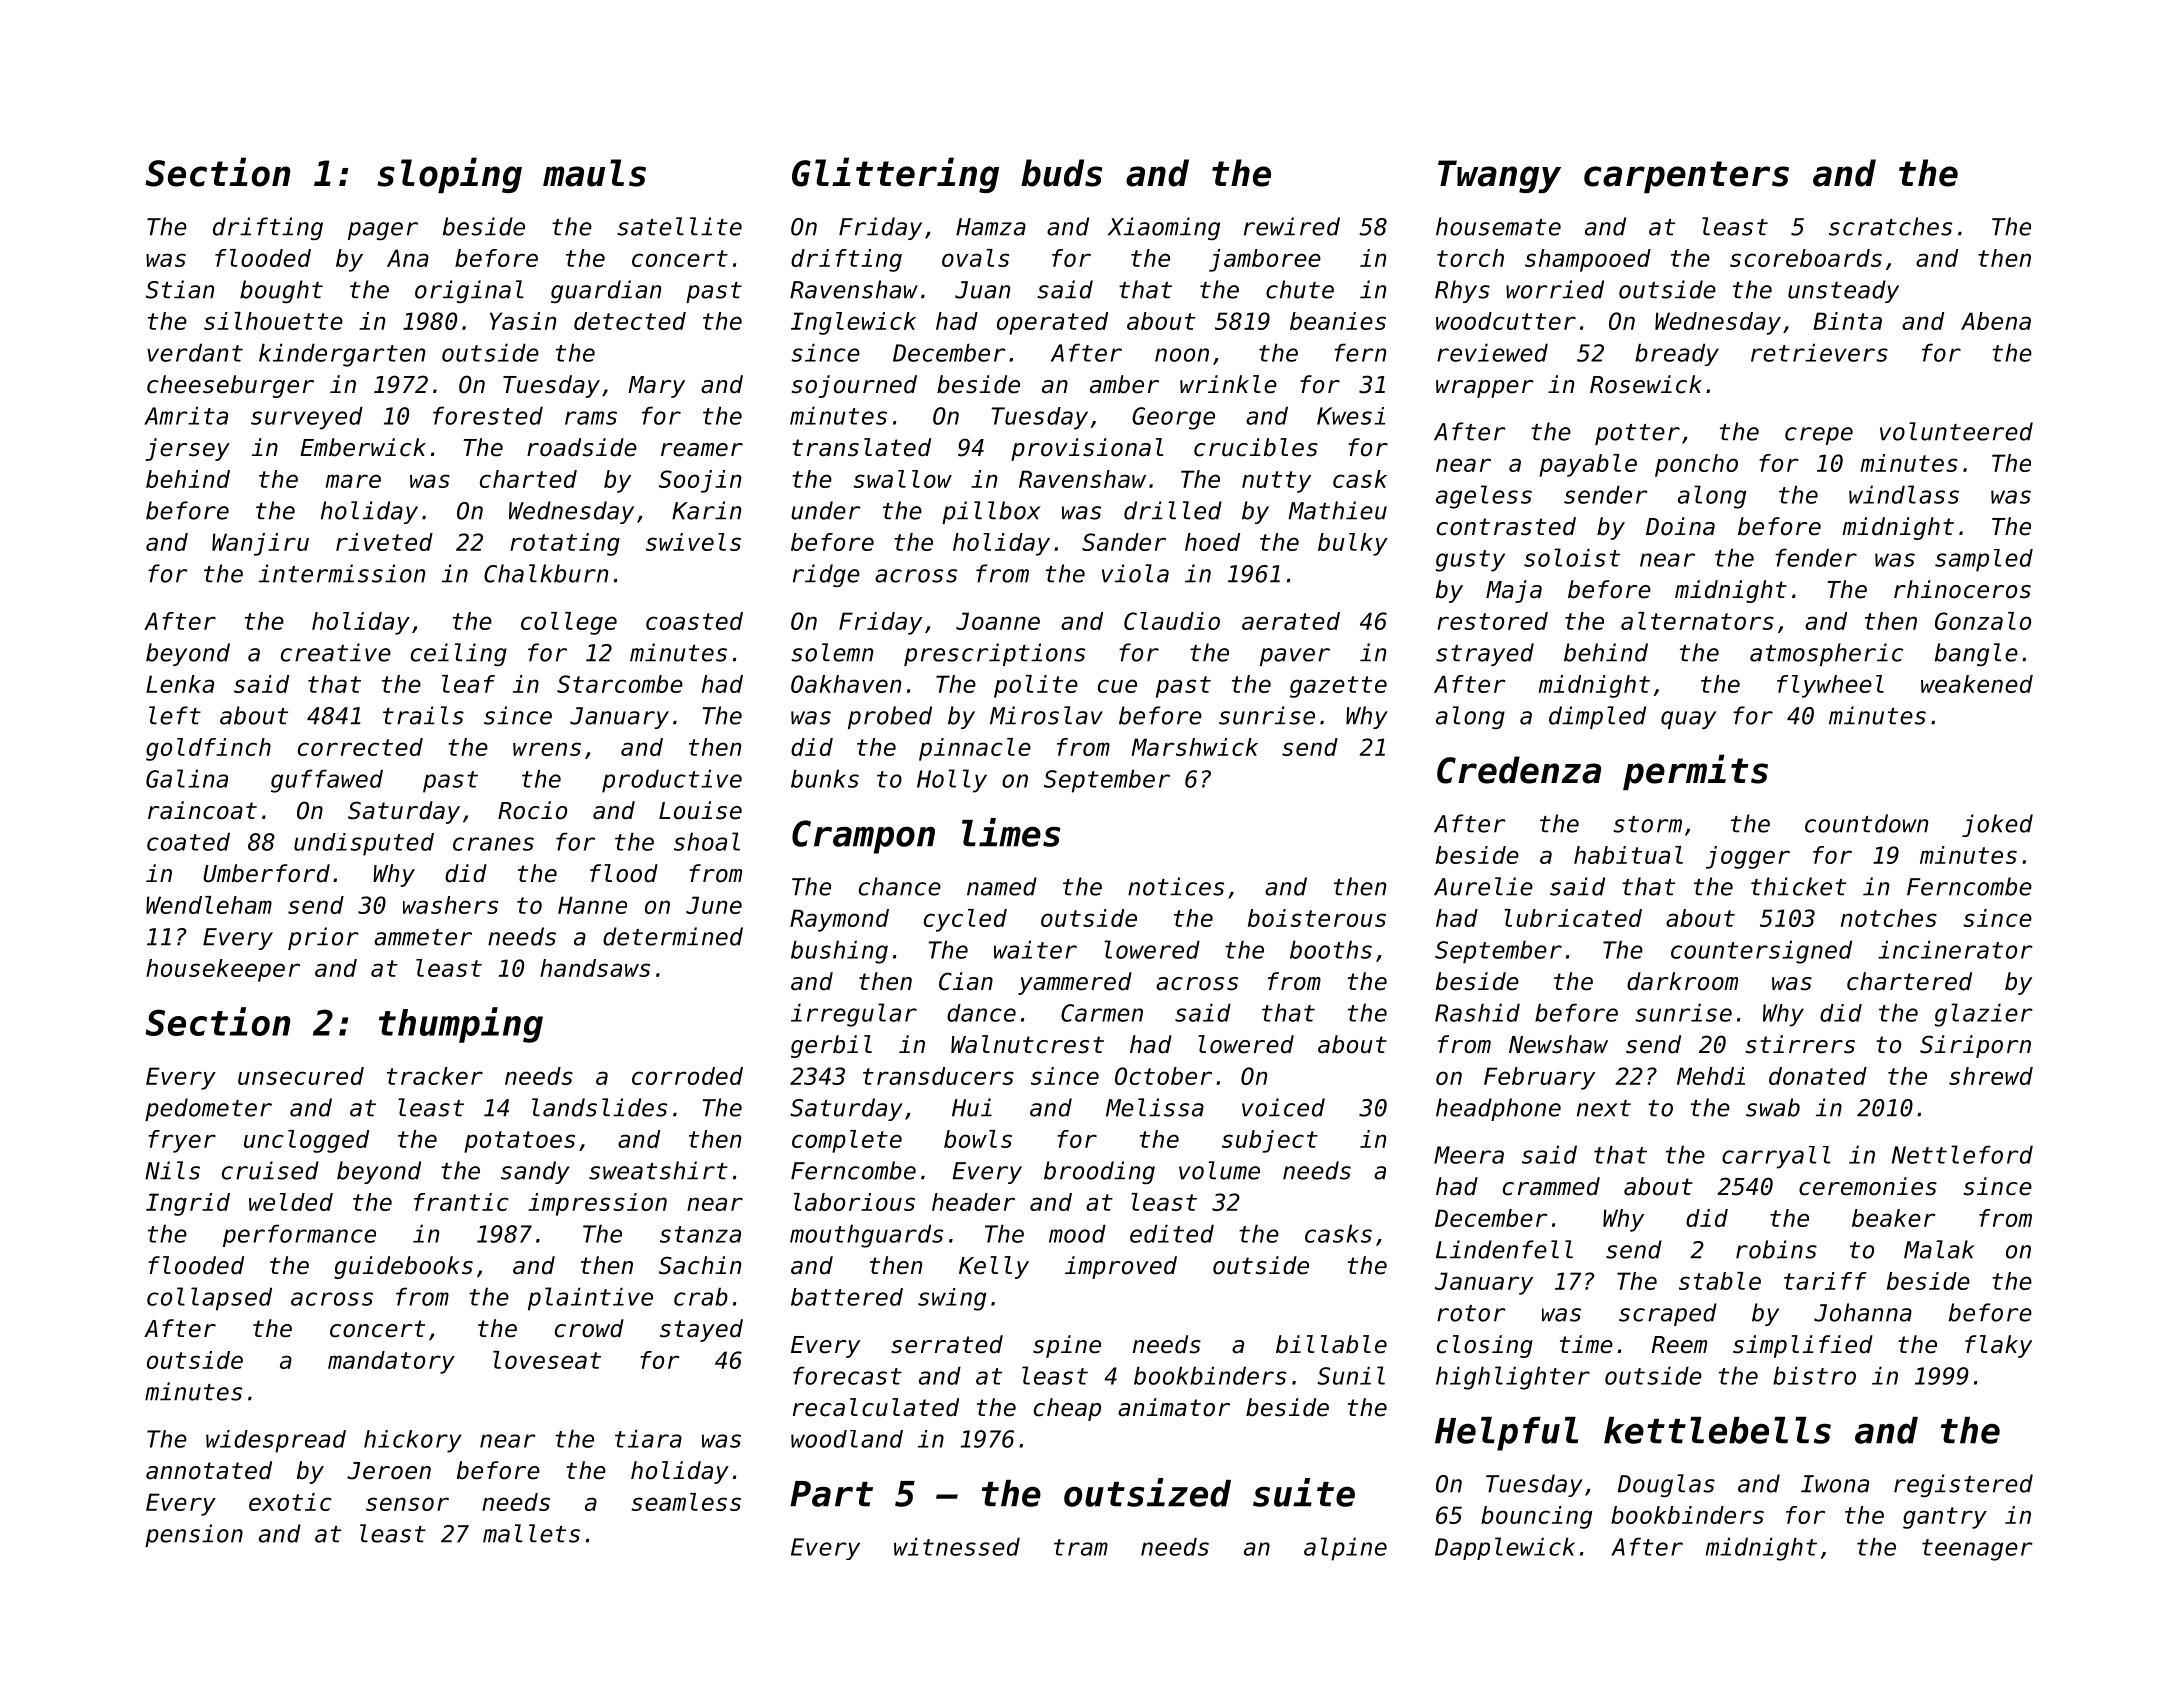 Image resolution: width=2178 pixels, height=1683 pixels. I want to click on windlass, so click(1904, 494).
